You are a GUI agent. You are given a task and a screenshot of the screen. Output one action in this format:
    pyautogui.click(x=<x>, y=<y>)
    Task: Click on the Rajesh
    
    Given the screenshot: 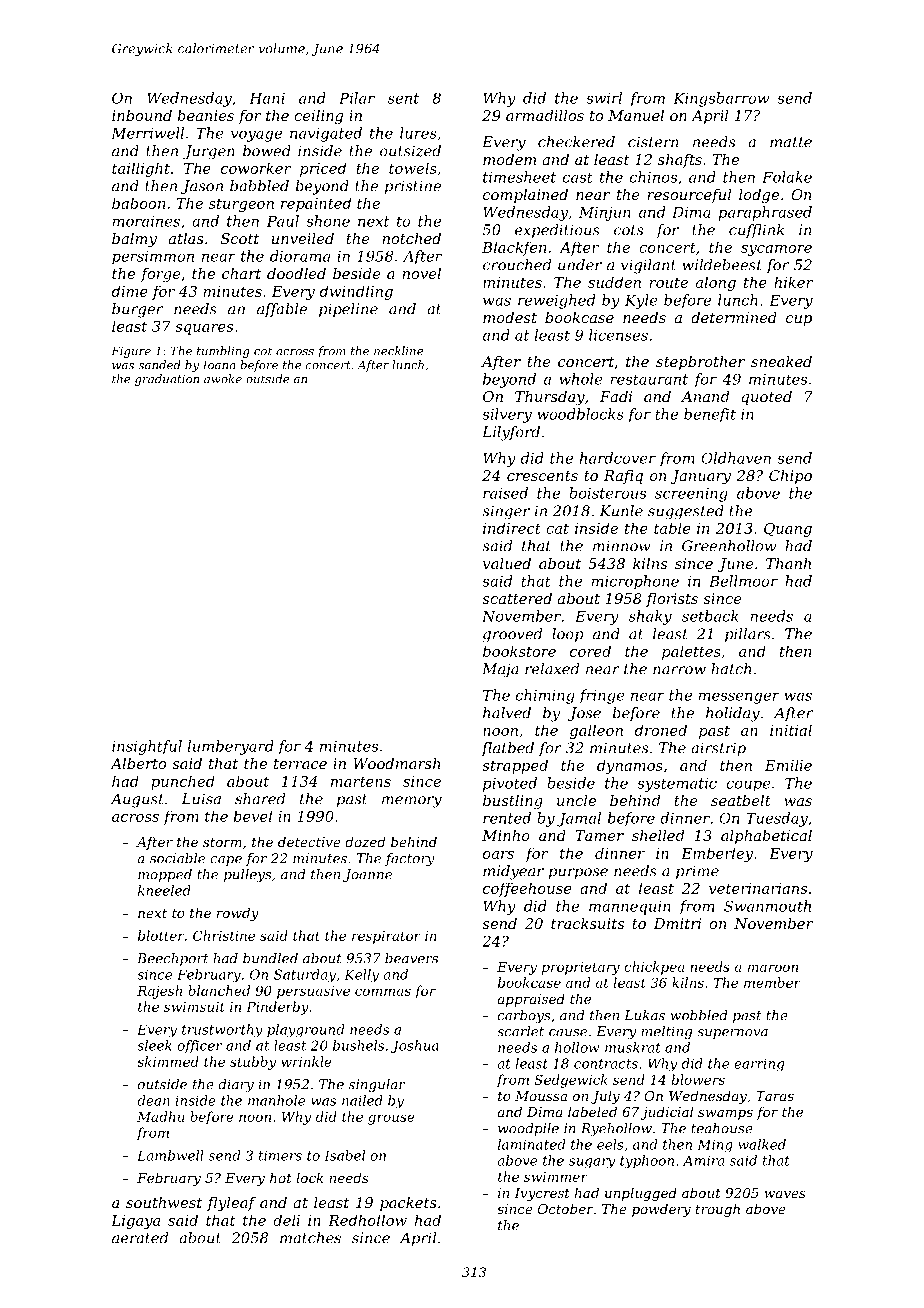 What is the action you would take?
    pyautogui.click(x=159, y=992)
